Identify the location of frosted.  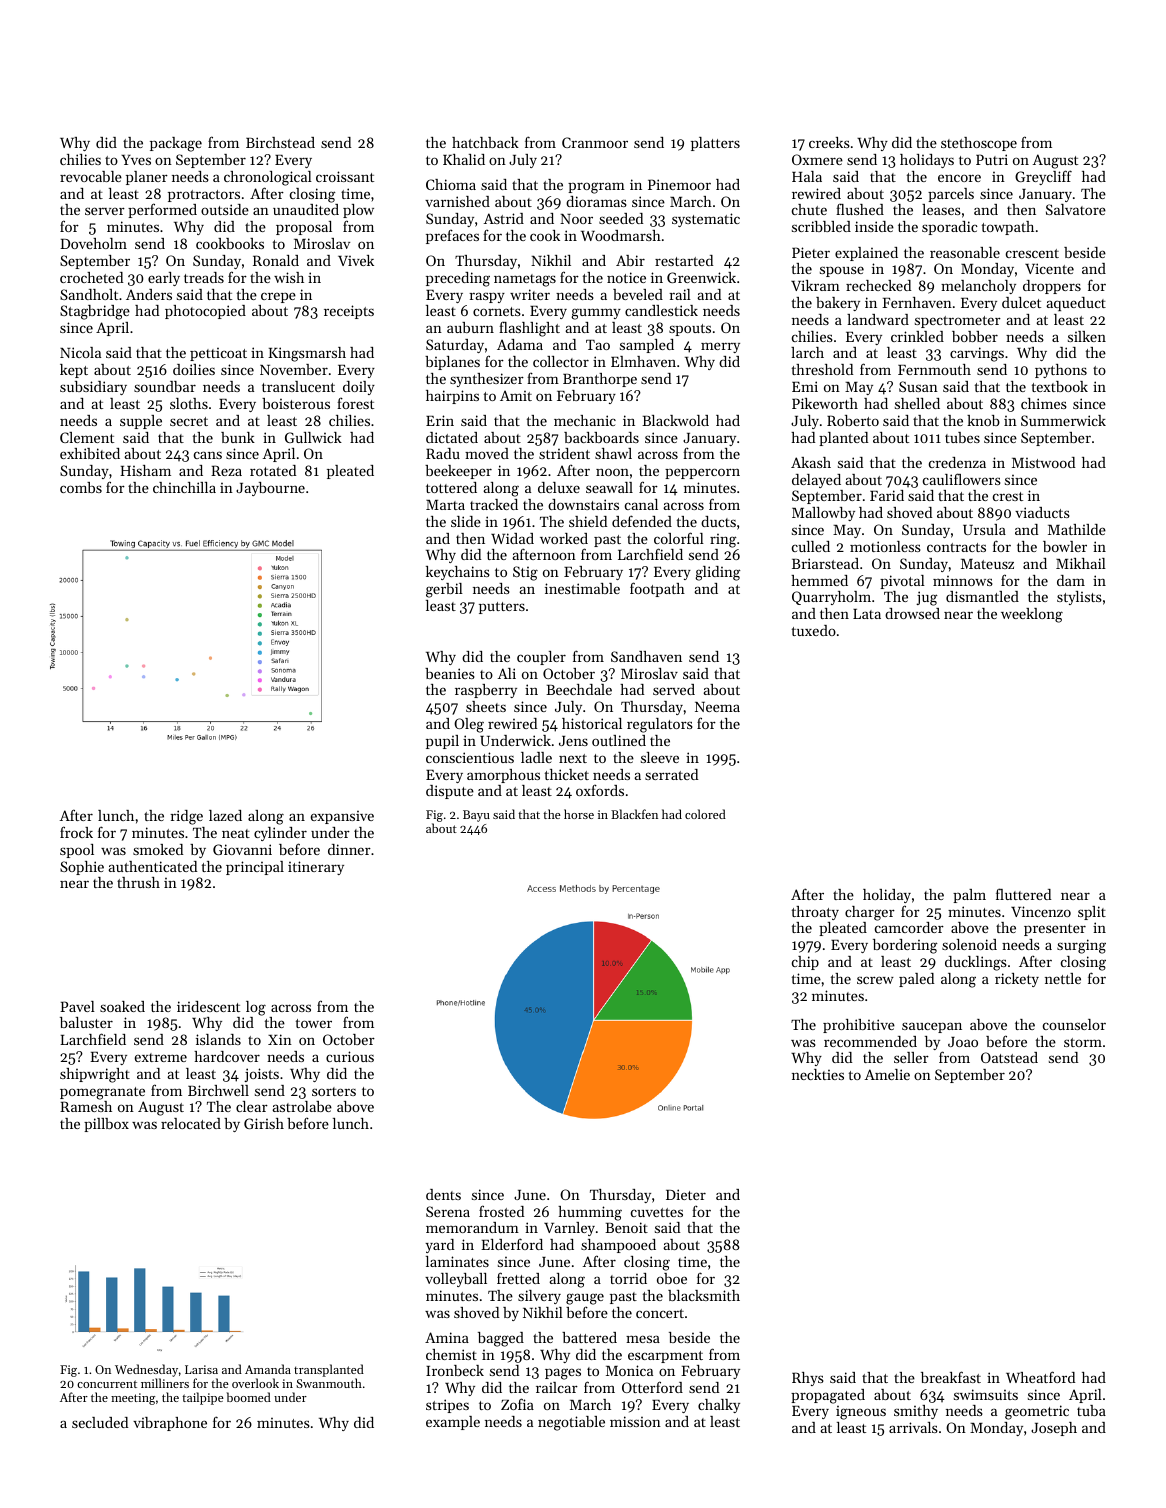
(501, 1211).
